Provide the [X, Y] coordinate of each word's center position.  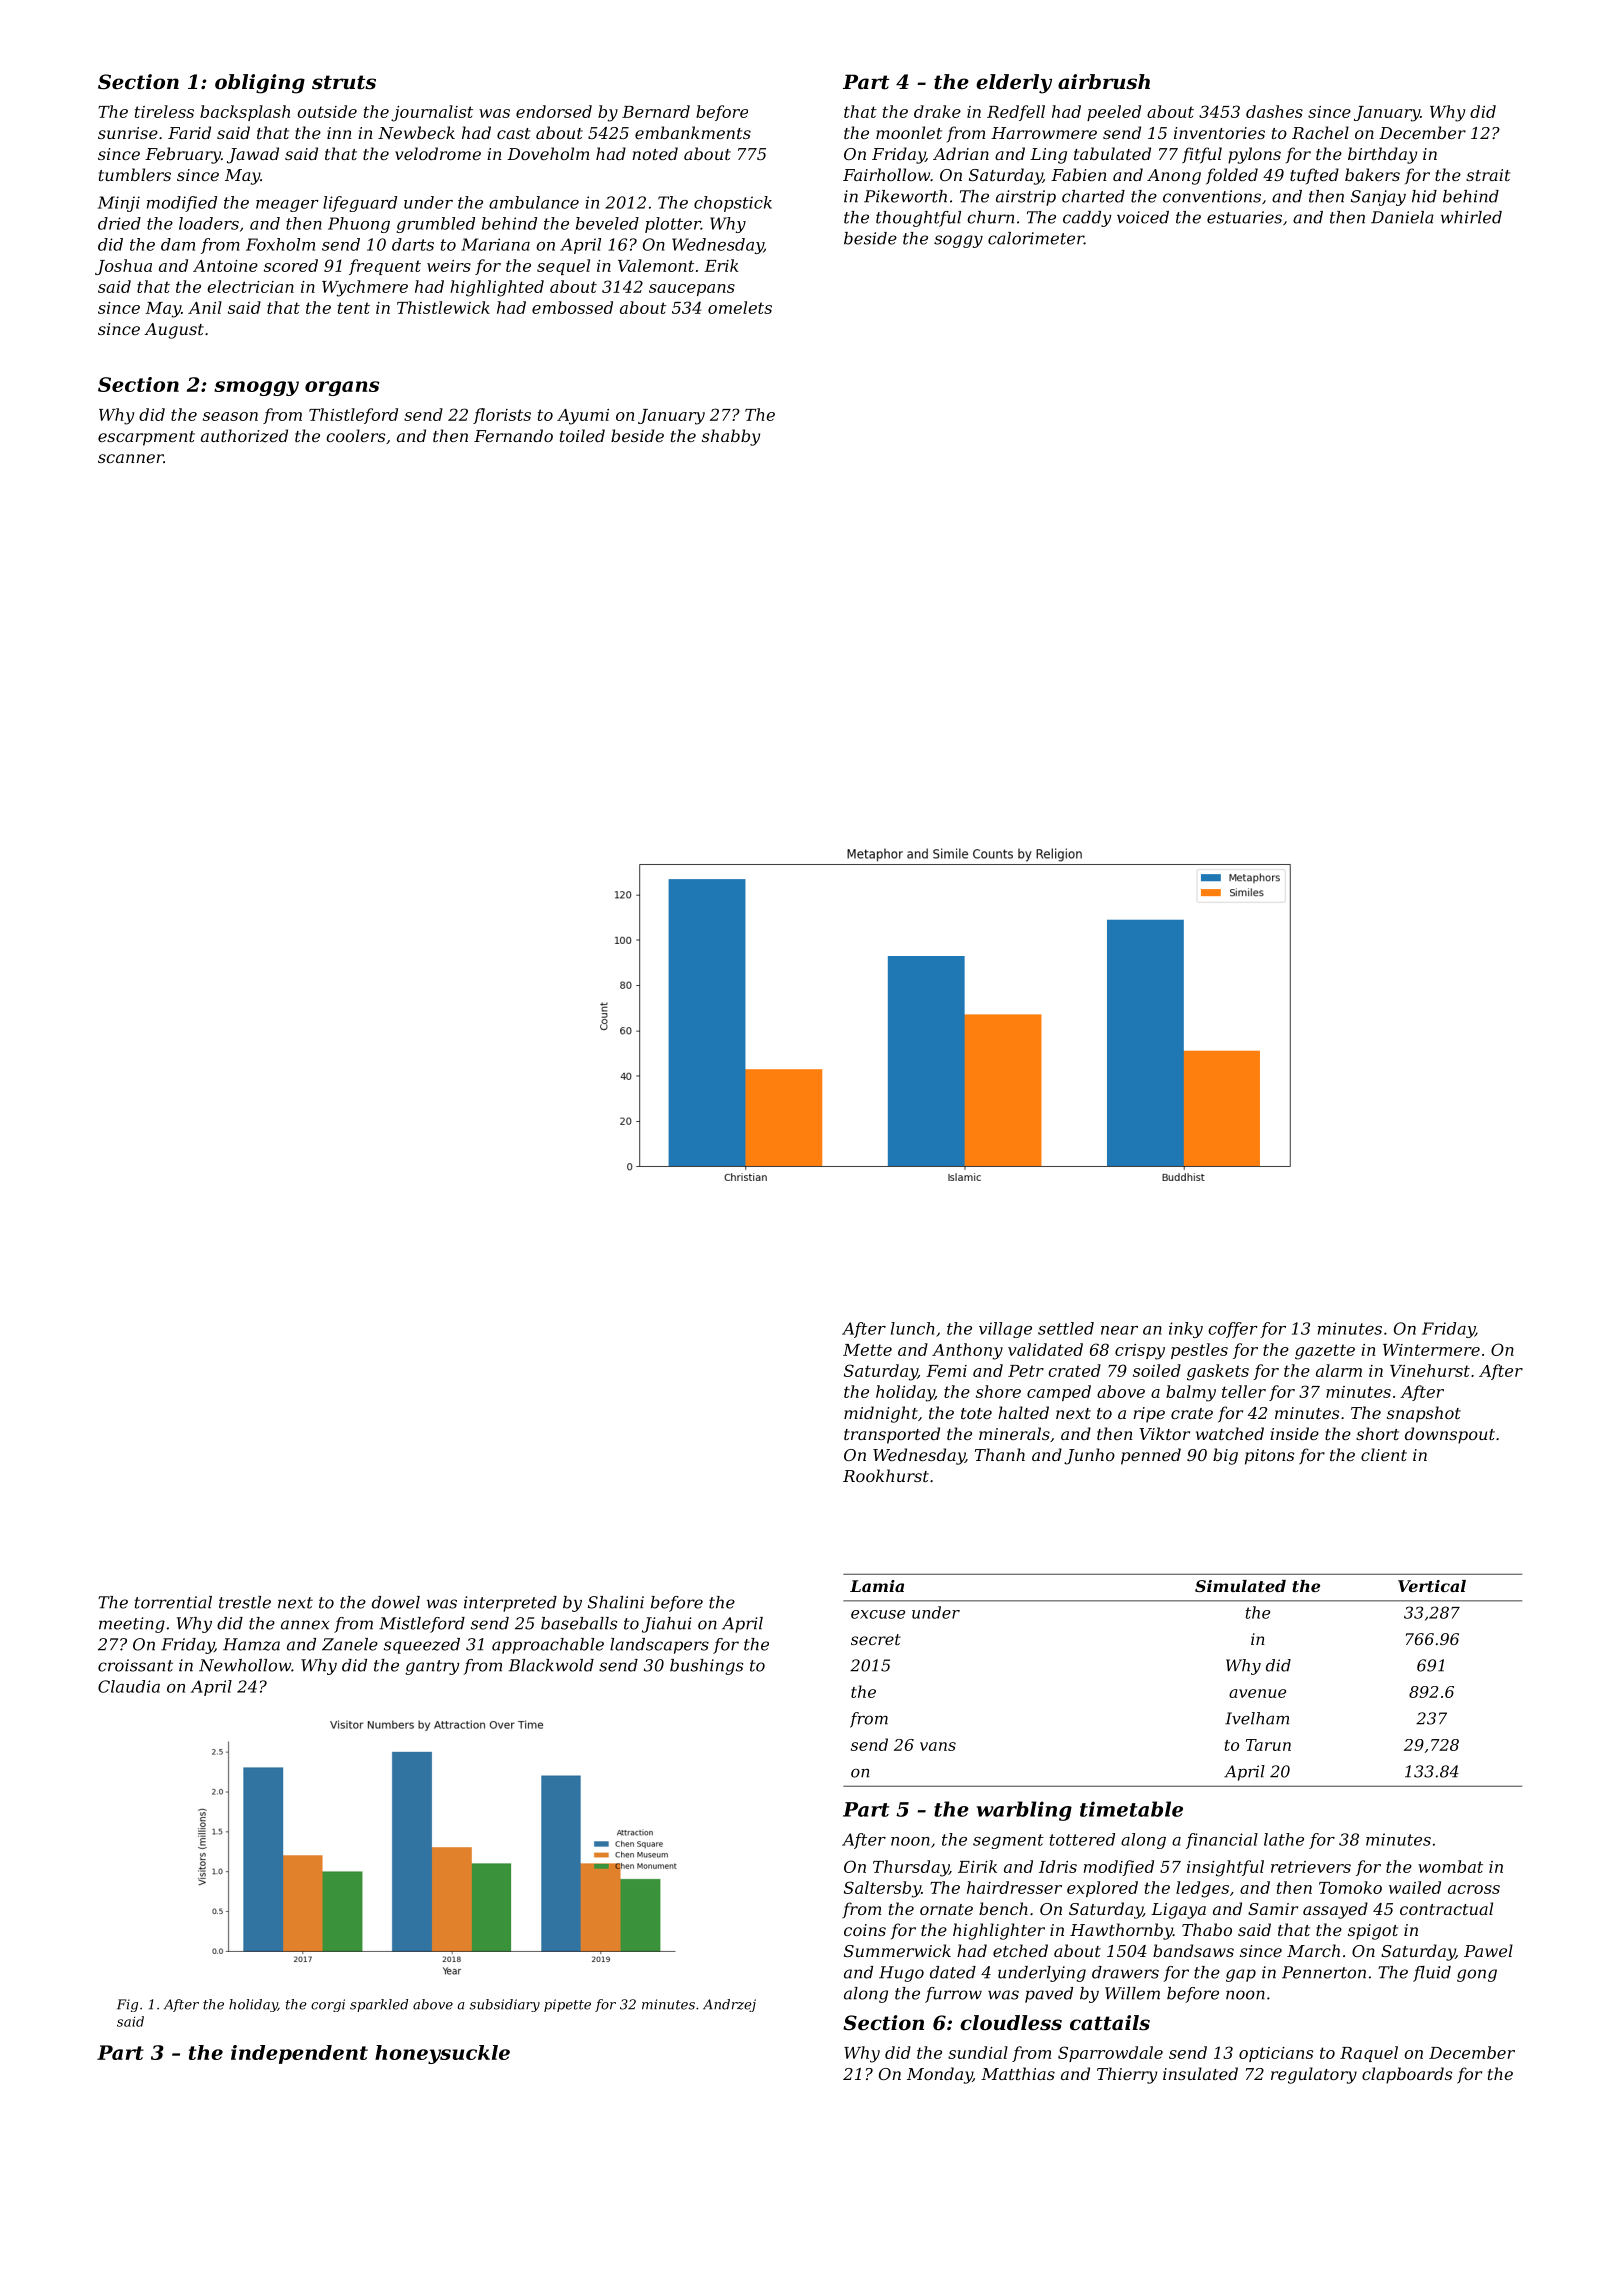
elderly [1014, 84]
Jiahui [666, 1625]
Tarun [1268, 1745]
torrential [173, 1602]
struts [344, 82]
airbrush [1104, 82]
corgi [328, 2005]
